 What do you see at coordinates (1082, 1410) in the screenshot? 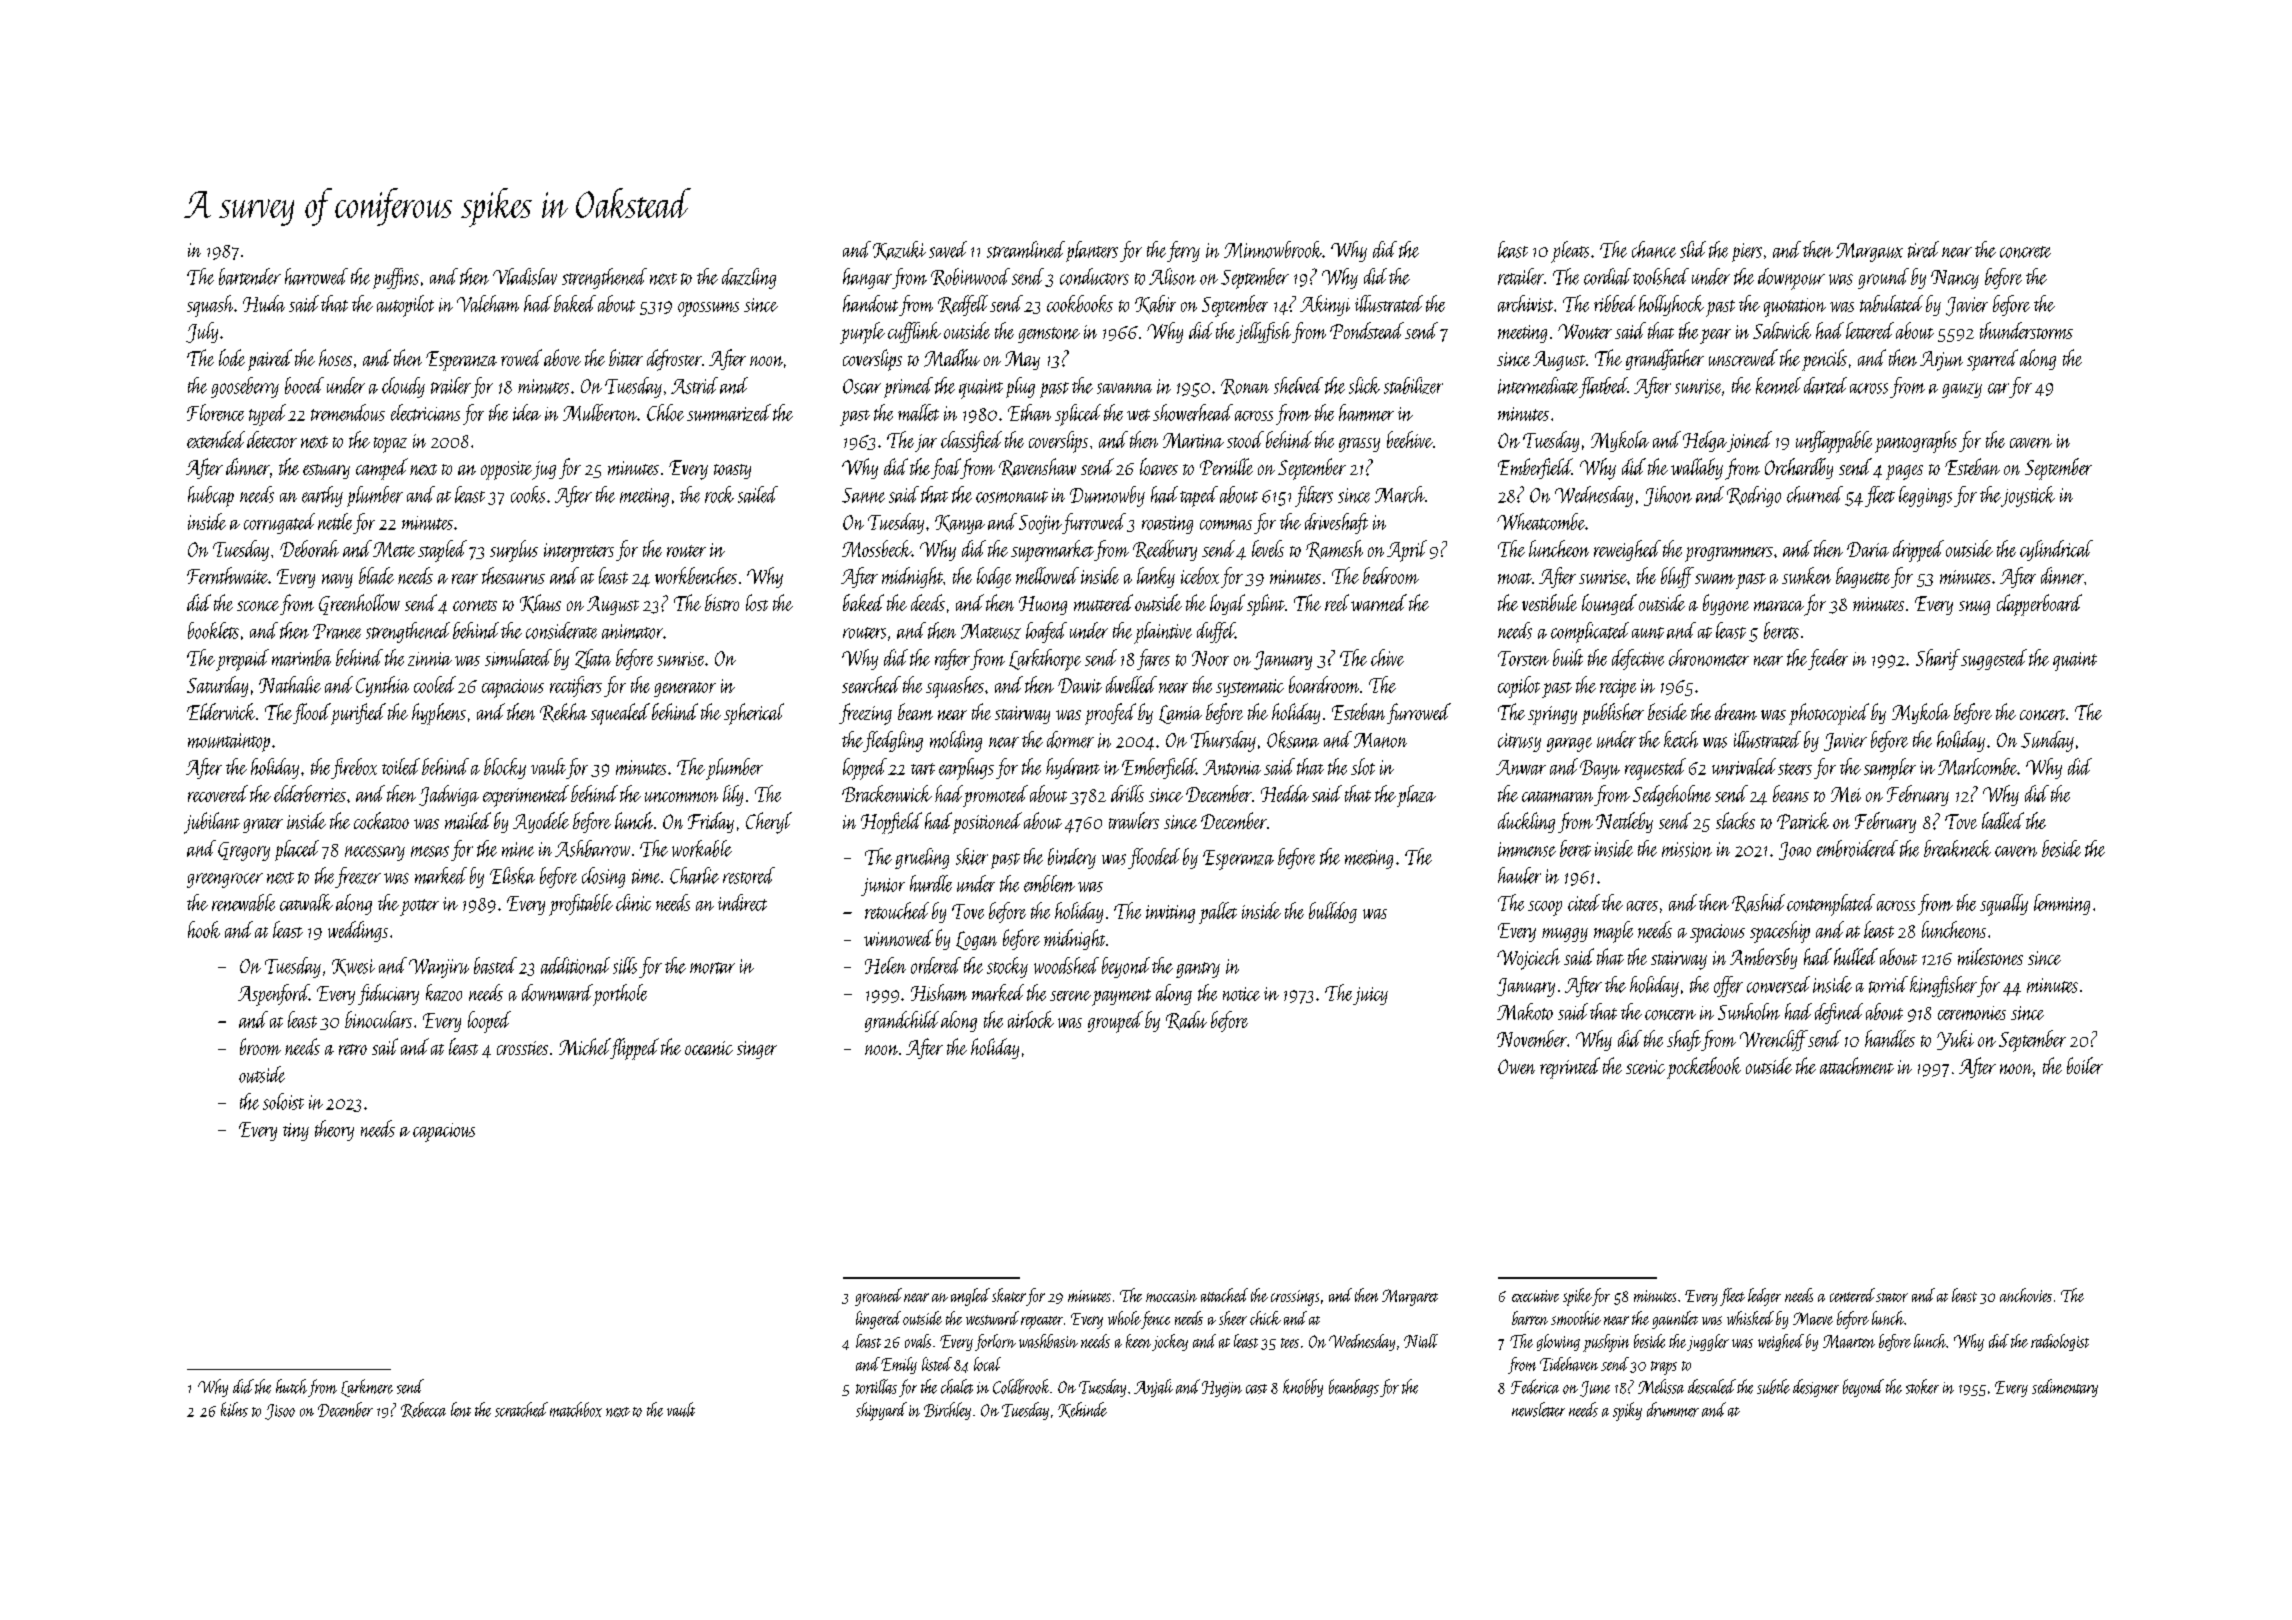
I see `Kehinde` at bounding box center [1082, 1410].
